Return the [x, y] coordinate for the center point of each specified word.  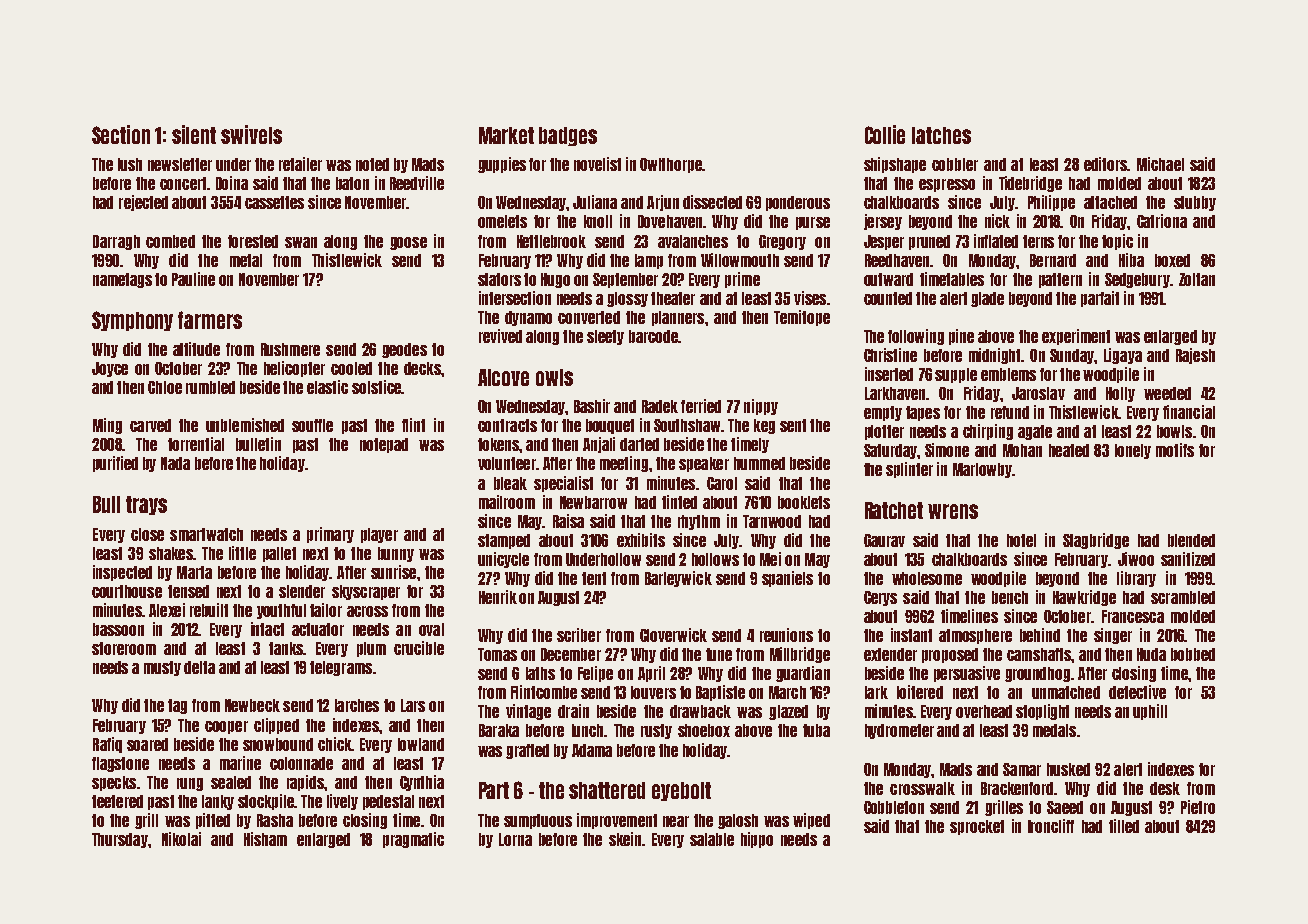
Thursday [120, 840]
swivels [251, 134]
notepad [384, 445]
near [676, 821]
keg [764, 426]
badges [568, 136]
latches [941, 135]
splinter [909, 470]
